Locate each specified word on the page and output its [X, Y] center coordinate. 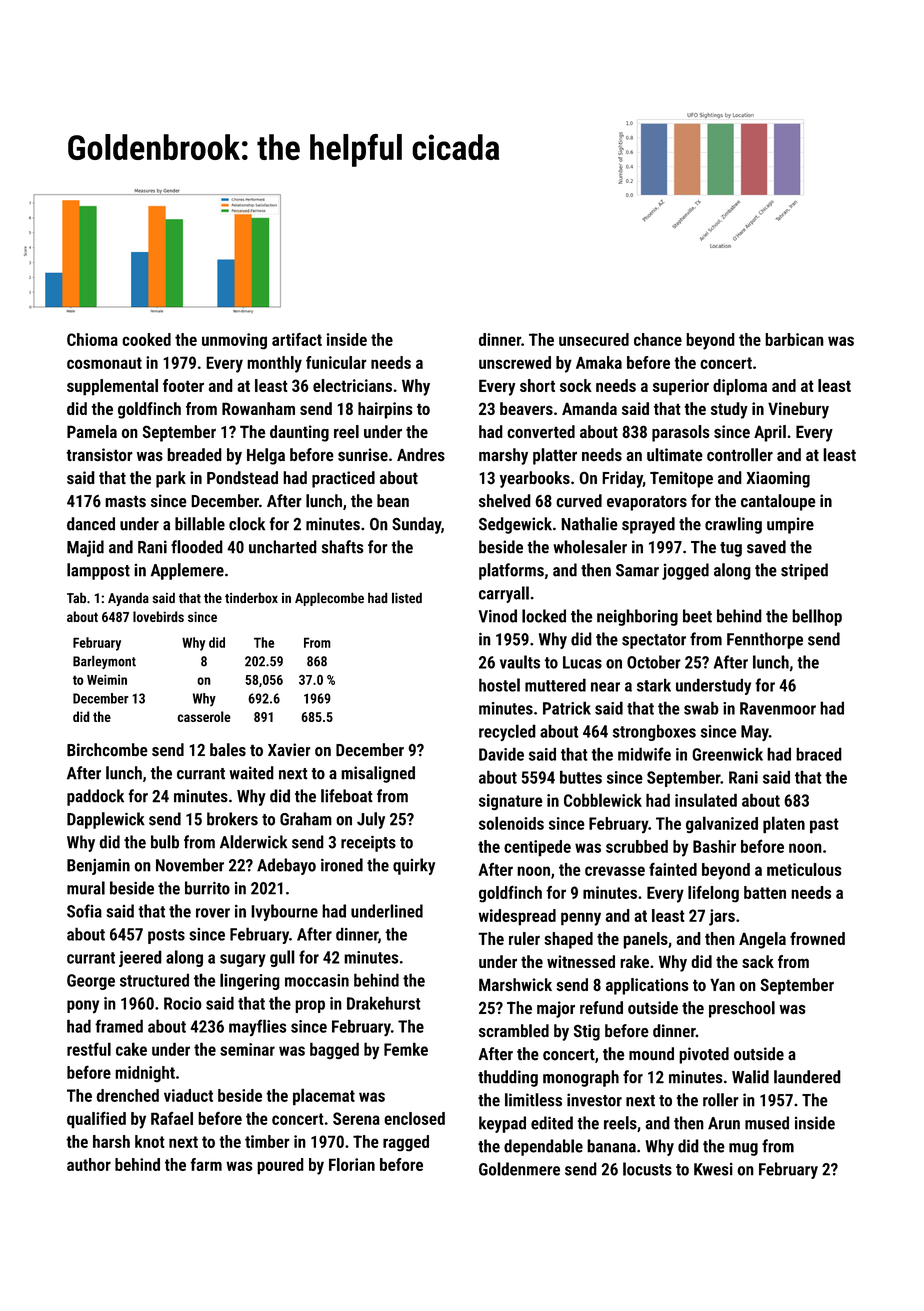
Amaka [599, 362]
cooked [146, 339]
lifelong [713, 894]
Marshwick [515, 984]
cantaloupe [778, 502]
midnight [145, 1074]
